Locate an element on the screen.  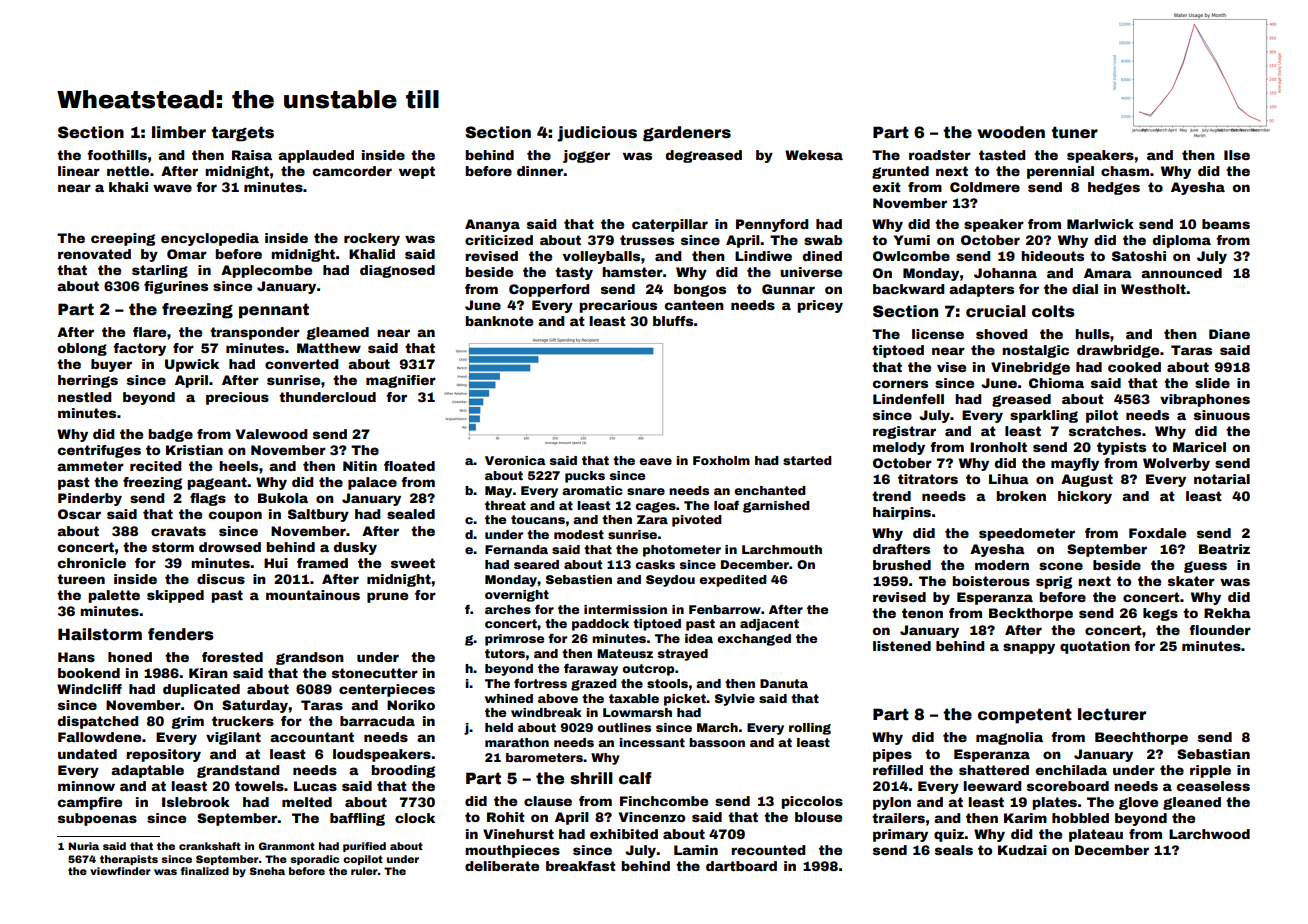
exchanged is located at coordinates (754, 640).
